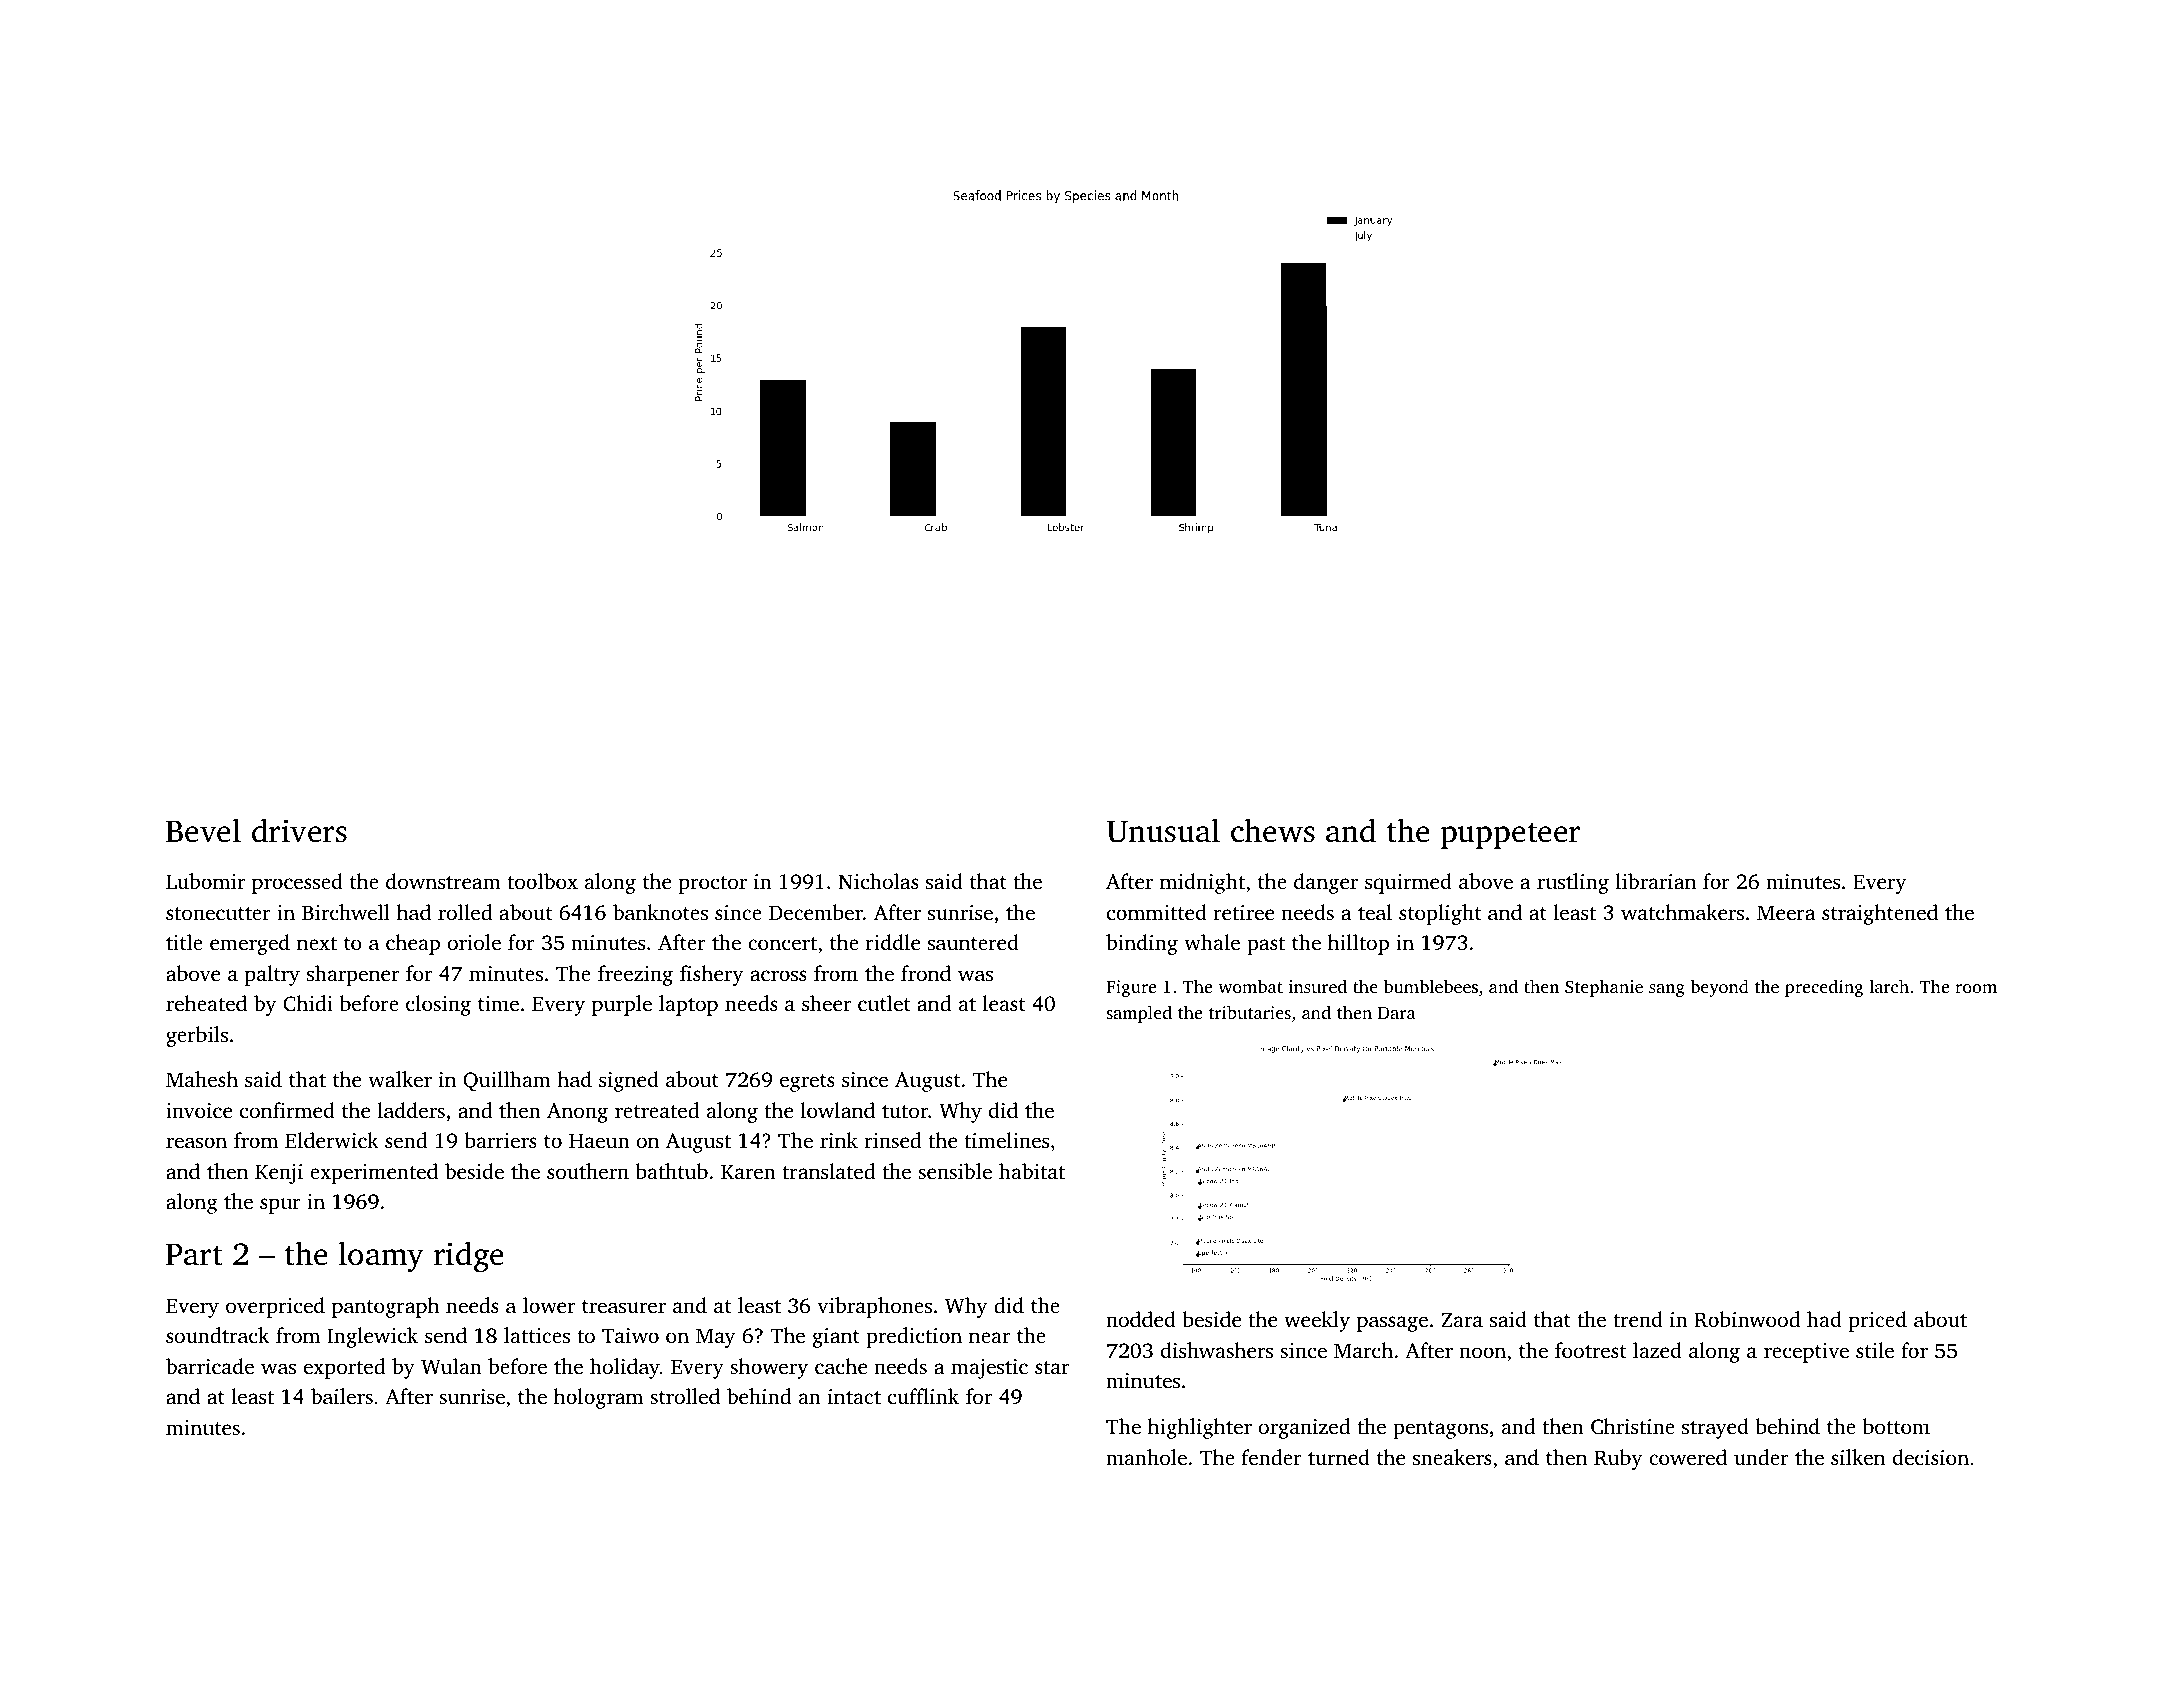 The height and width of the document is (1683, 2178). Describe the element at coordinates (1157, 912) in the document. I see `committed` at that location.
